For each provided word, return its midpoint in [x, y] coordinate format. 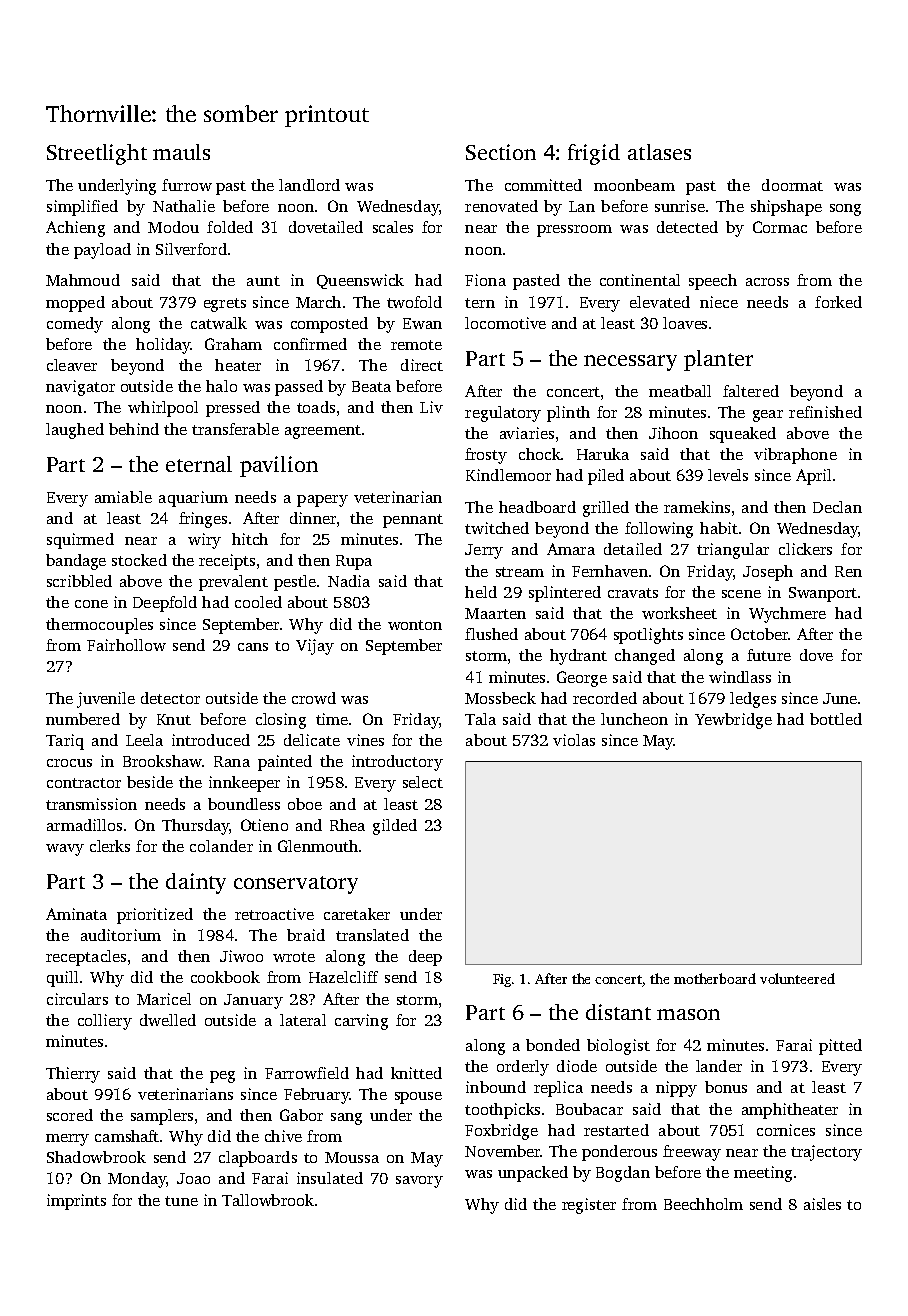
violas [574, 740]
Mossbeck [500, 698]
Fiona [485, 280]
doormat [792, 185]
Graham [233, 344]
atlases [659, 152]
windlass [740, 677]
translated [372, 935]
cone [91, 604]
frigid [594, 154]
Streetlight [97, 154]
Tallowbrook [268, 1200]
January [253, 1001]
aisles [822, 1204]
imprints [76, 1202]
